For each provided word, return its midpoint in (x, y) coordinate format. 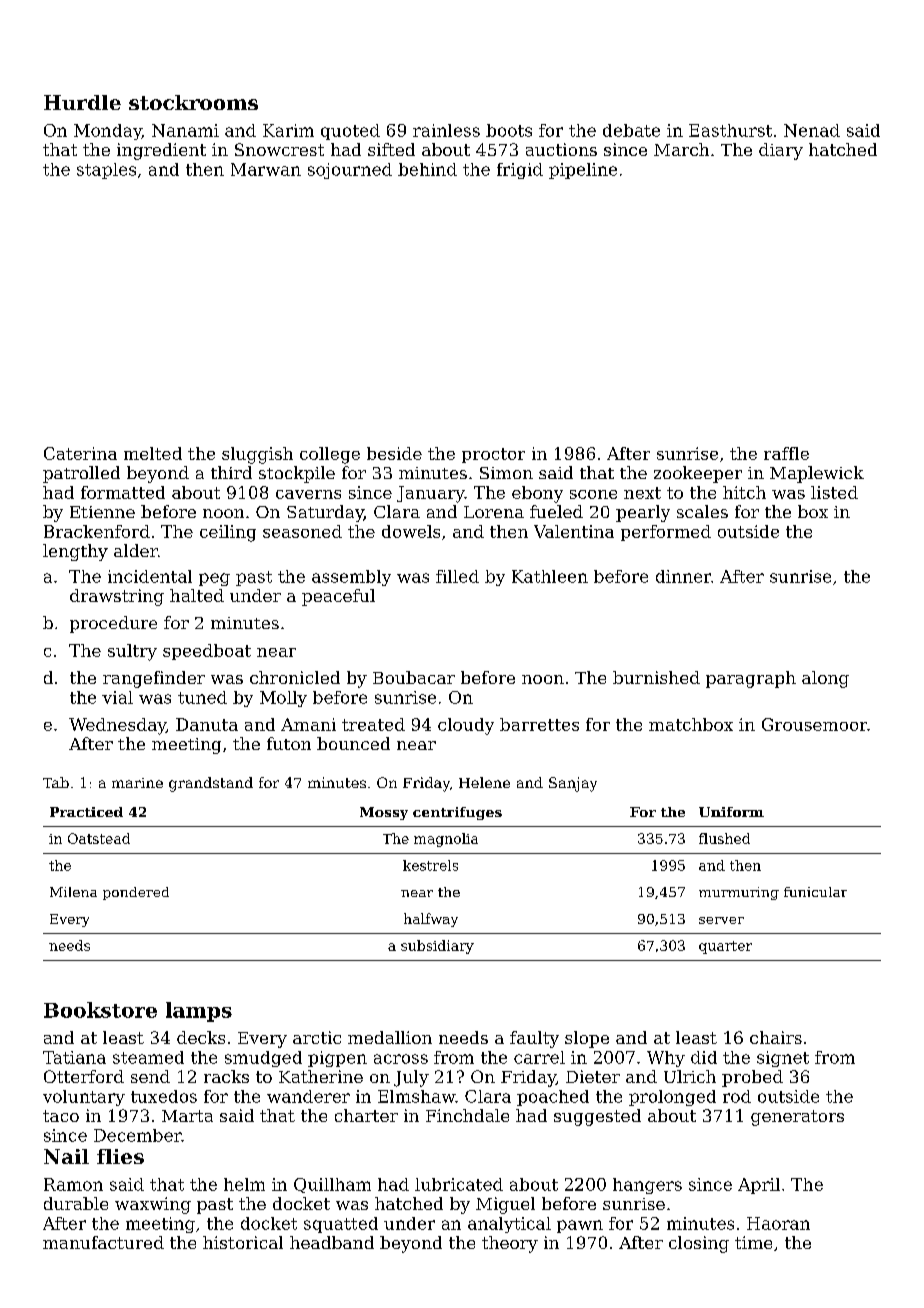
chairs (776, 1037)
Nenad (812, 130)
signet (783, 1059)
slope (587, 1039)
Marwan (266, 169)
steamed (148, 1057)
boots (509, 130)
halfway (431, 920)
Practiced (86, 812)
